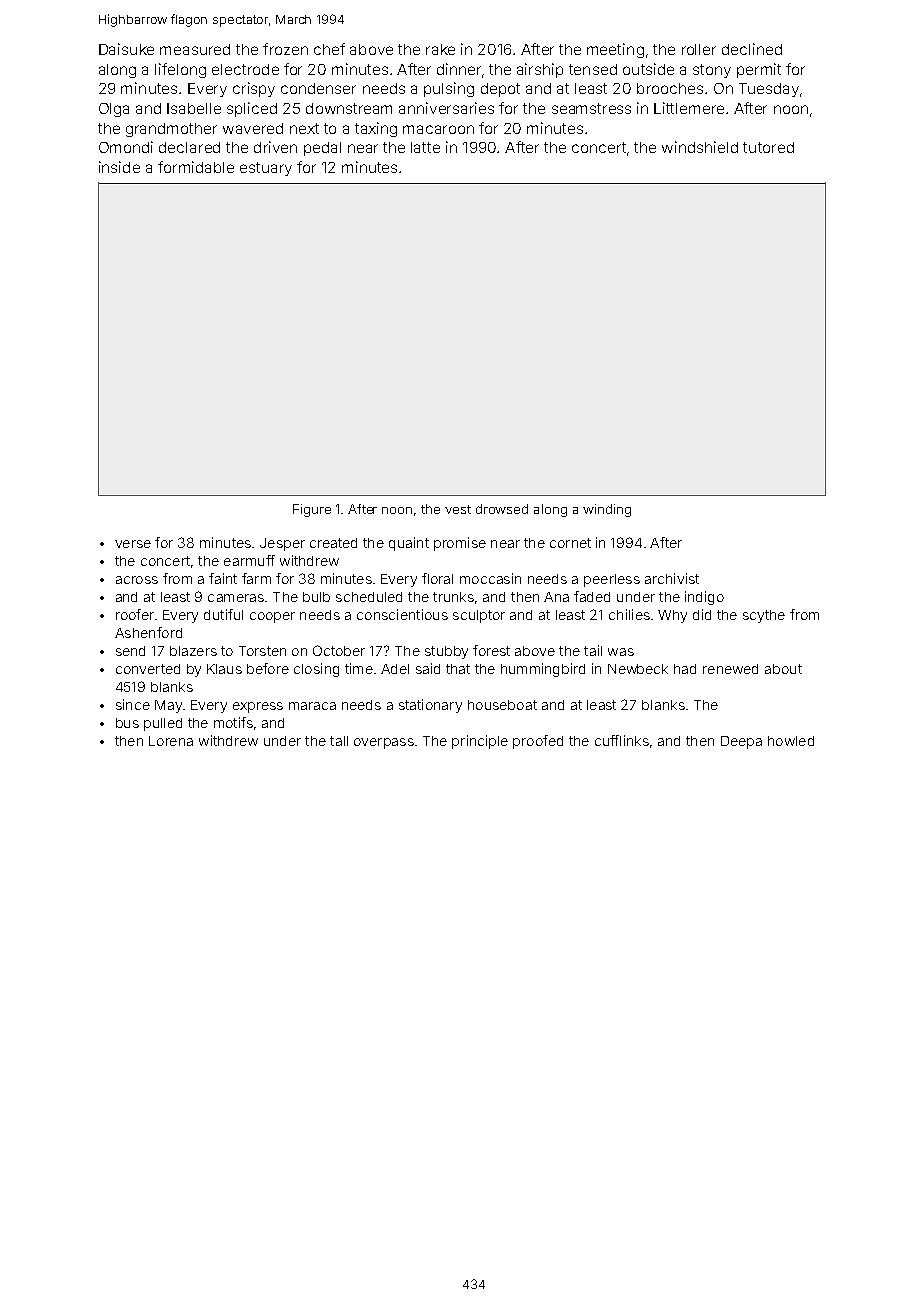  I want to click on tutored, so click(768, 147).
